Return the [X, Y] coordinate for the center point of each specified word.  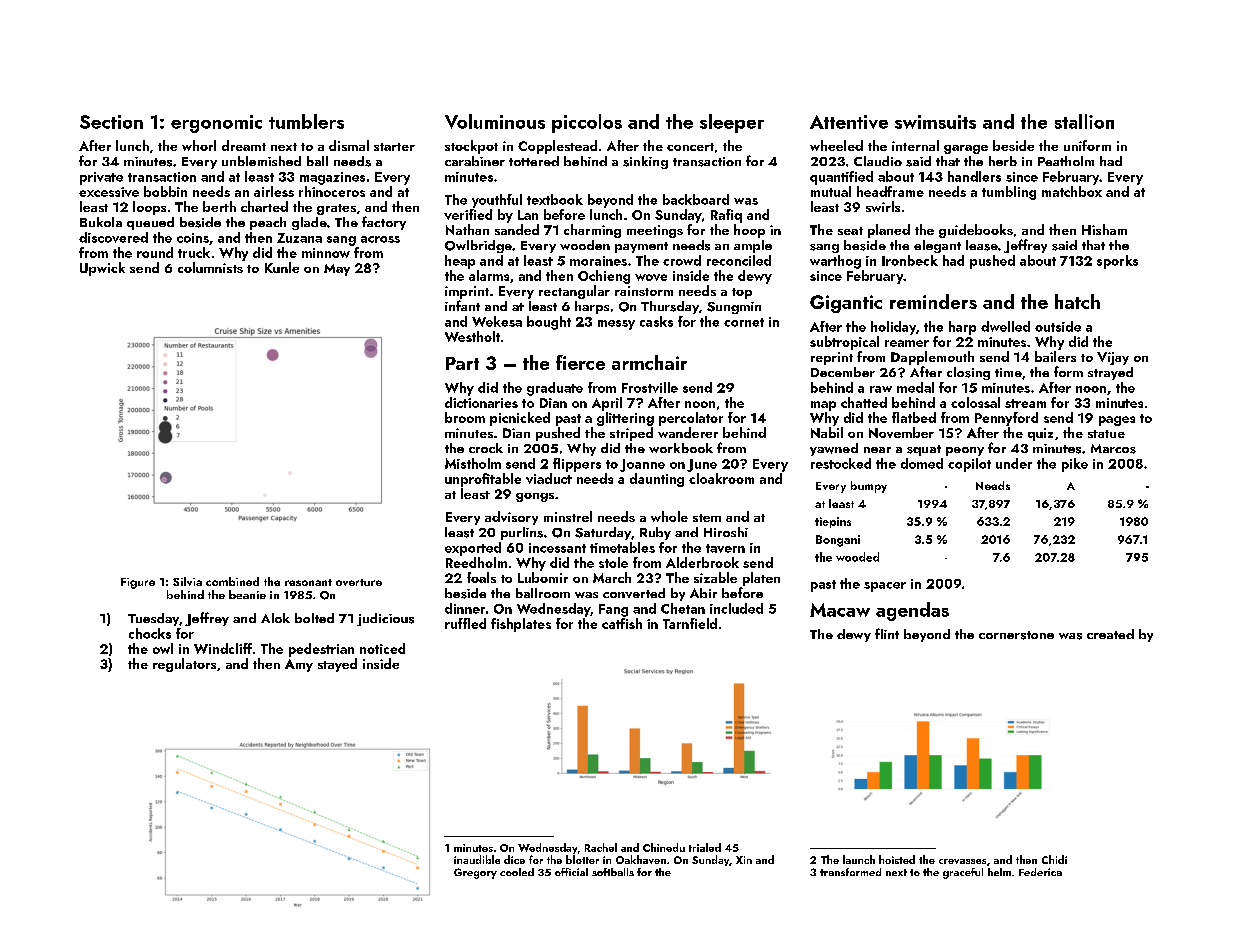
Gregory [475, 873]
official [571, 872]
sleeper [732, 123]
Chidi [1054, 859]
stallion [1084, 121]
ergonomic [216, 124]
